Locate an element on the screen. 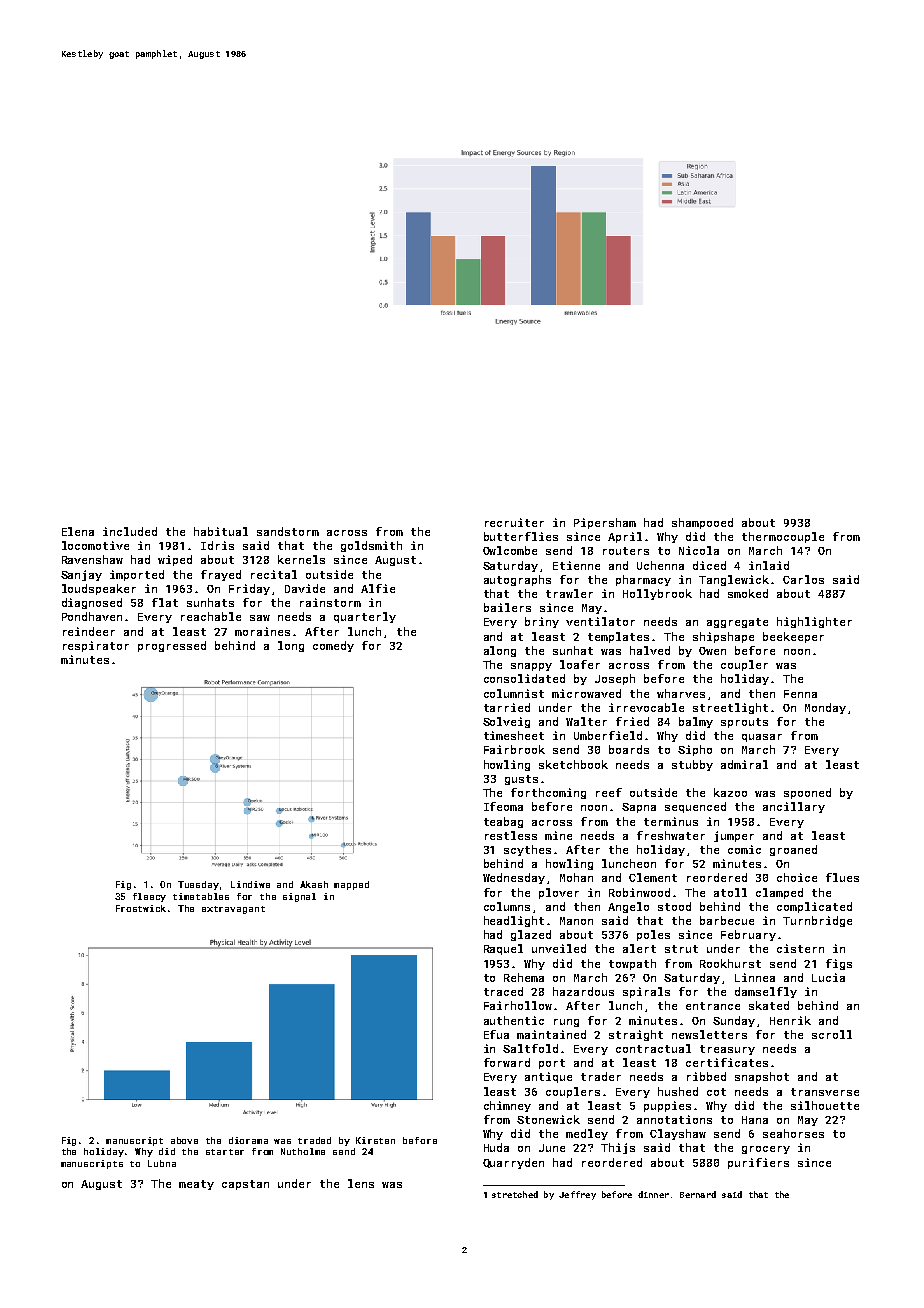  briny is located at coordinates (542, 622).
